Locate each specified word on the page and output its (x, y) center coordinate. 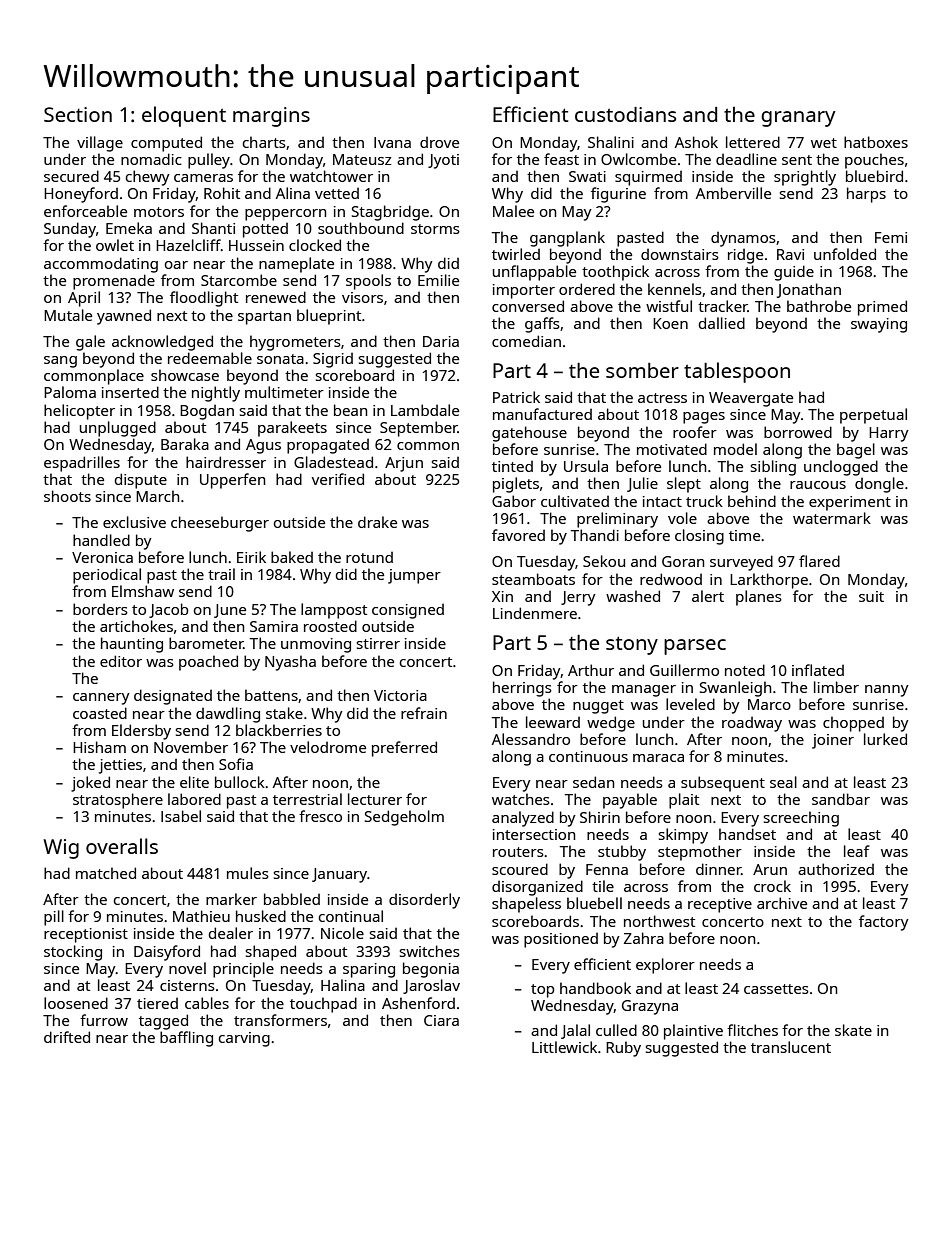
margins (271, 117)
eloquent (184, 116)
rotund (369, 557)
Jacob (168, 610)
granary (798, 119)
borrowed (798, 432)
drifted (67, 1037)
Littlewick (564, 1047)
